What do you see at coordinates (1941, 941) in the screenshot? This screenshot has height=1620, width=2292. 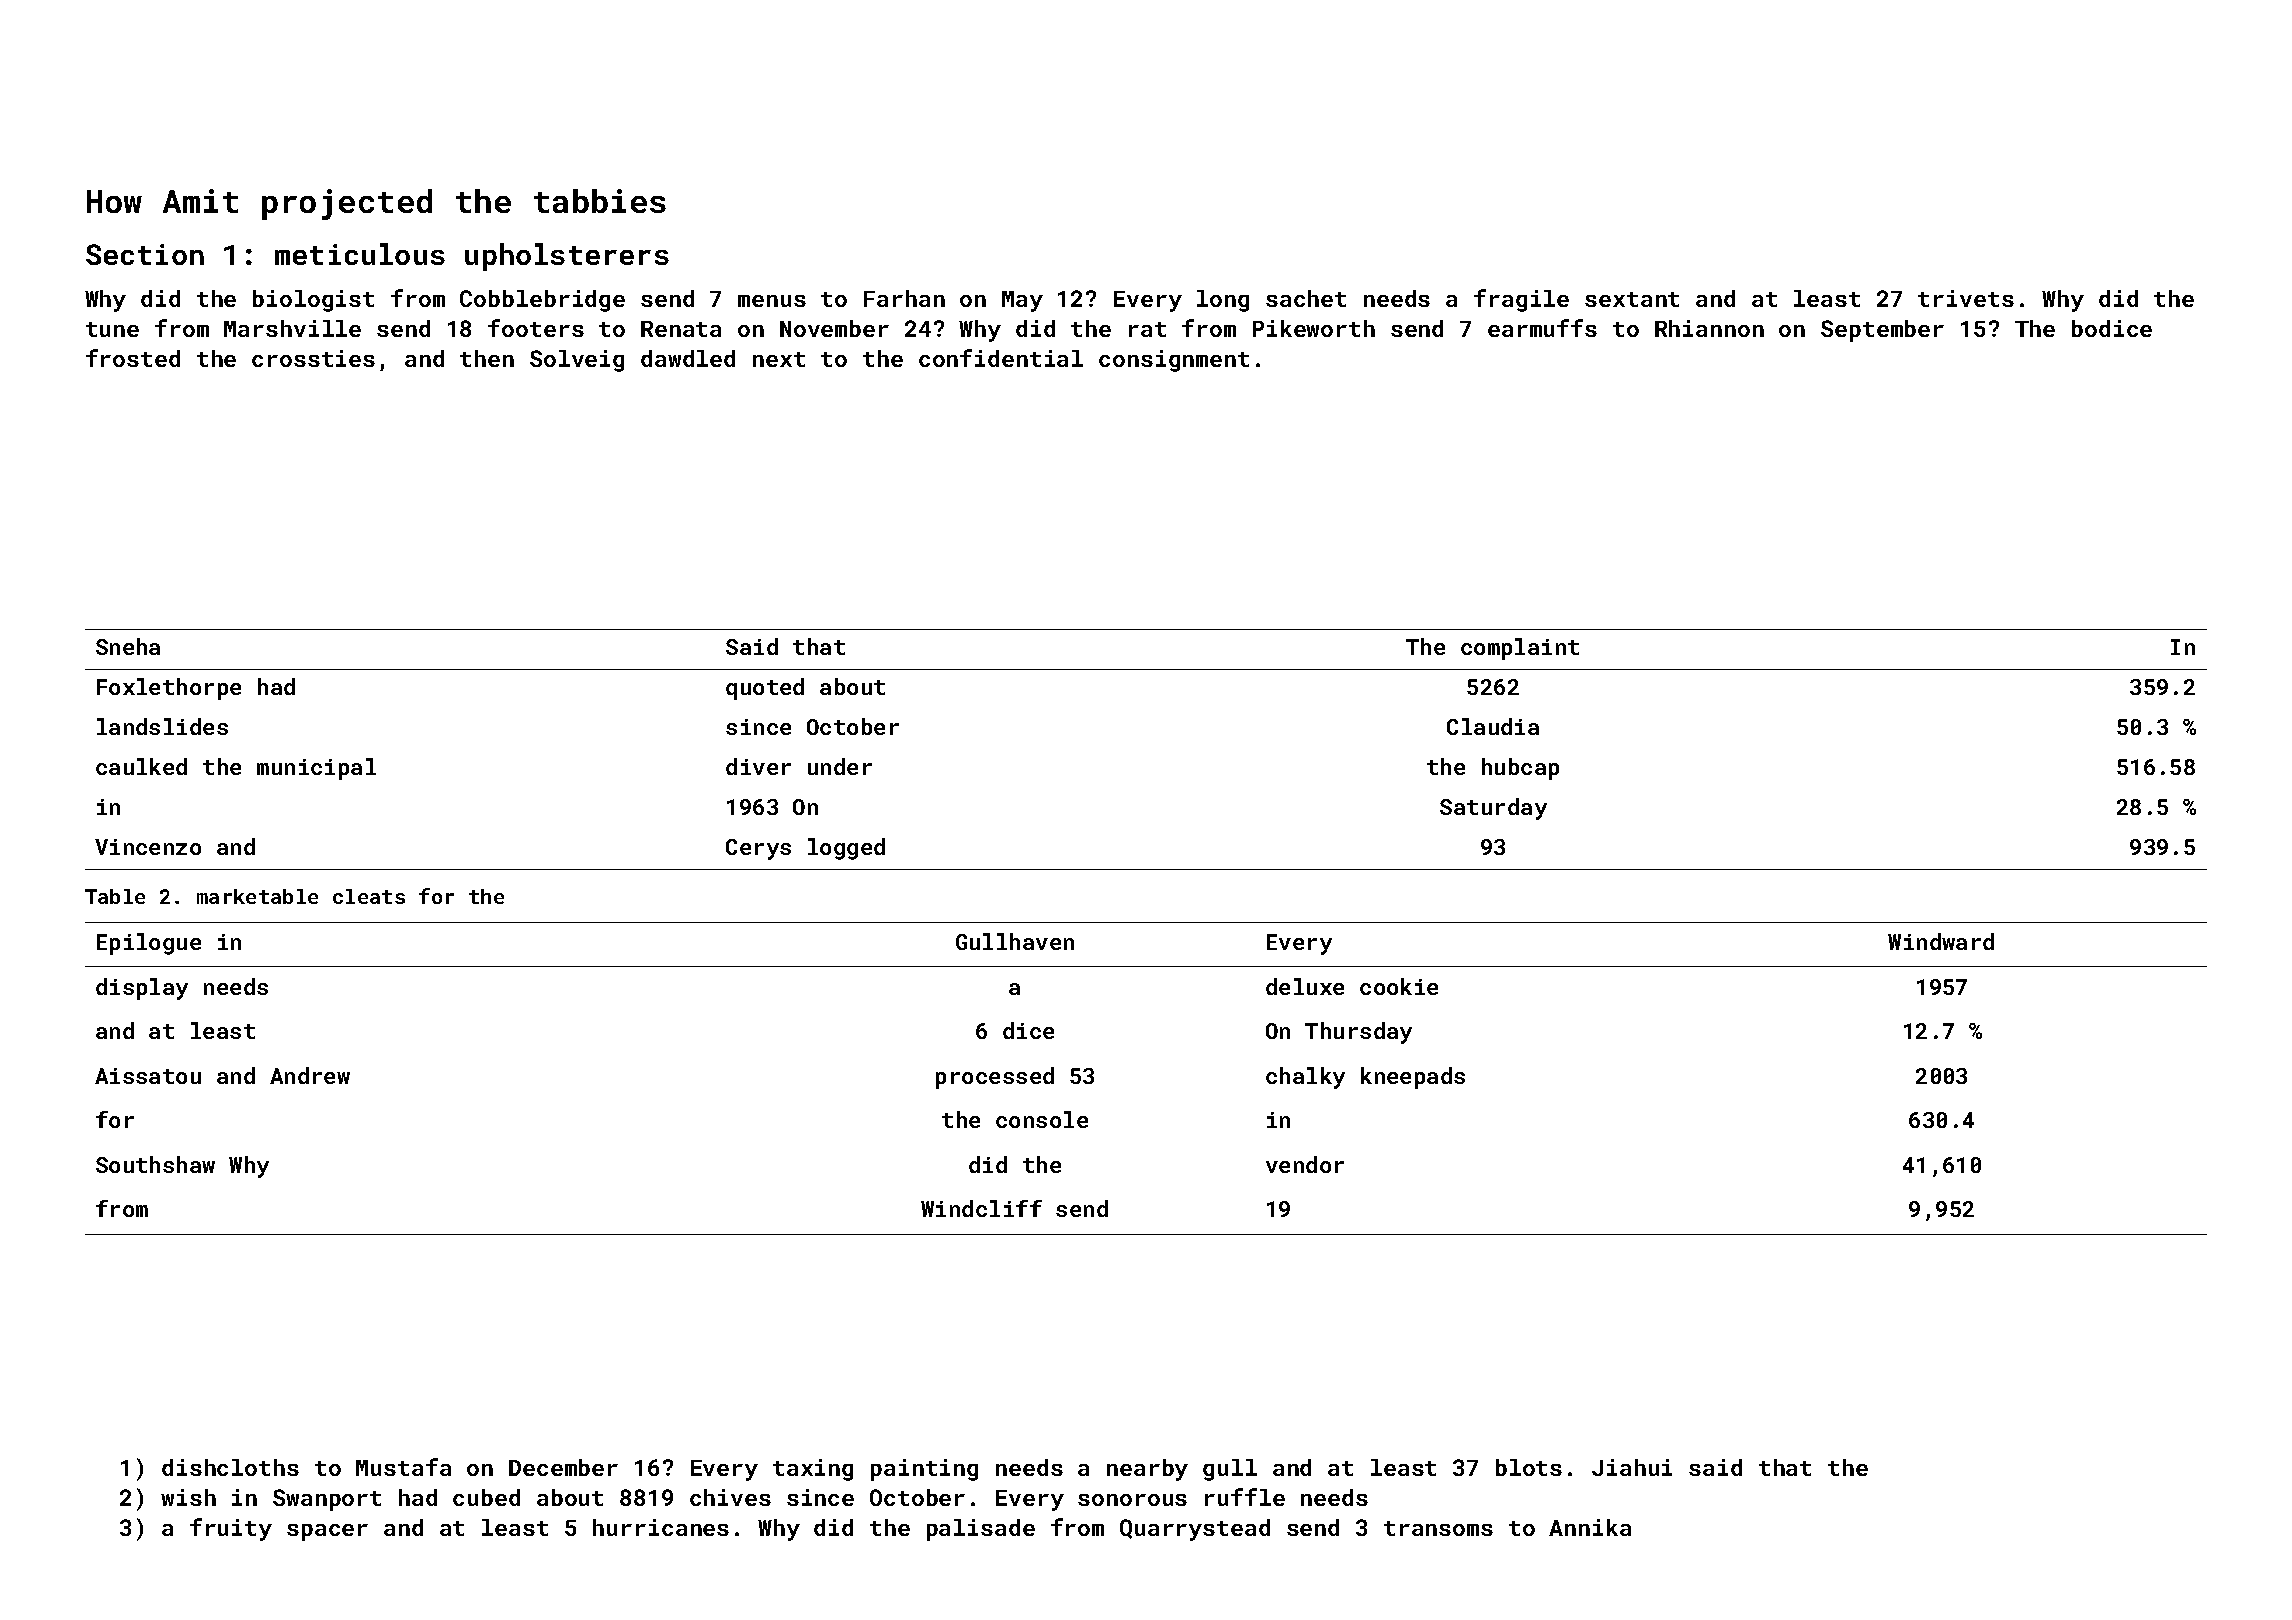 I see `Windward` at bounding box center [1941, 941].
